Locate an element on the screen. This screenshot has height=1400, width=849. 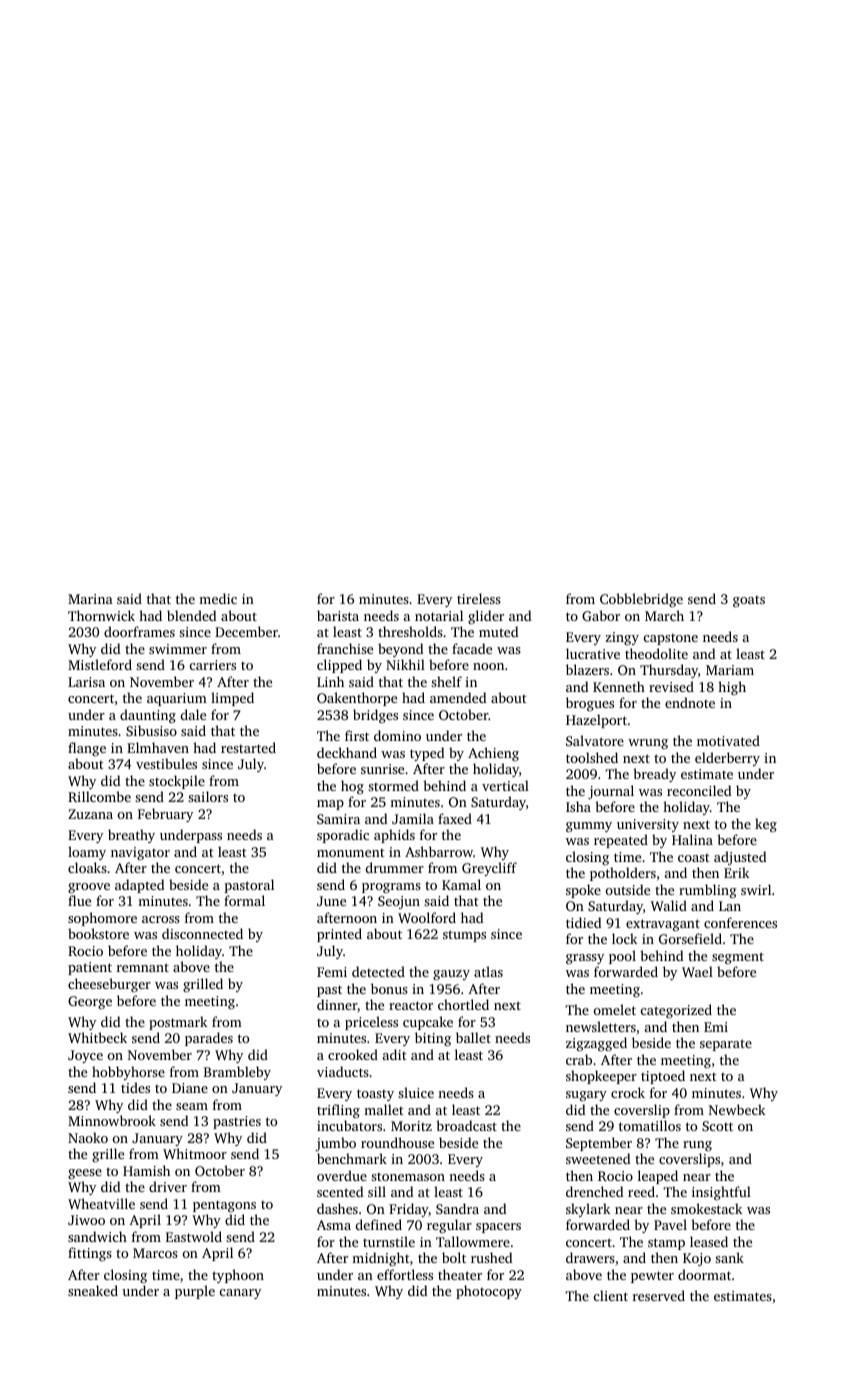
stockpile is located at coordinates (177, 782).
